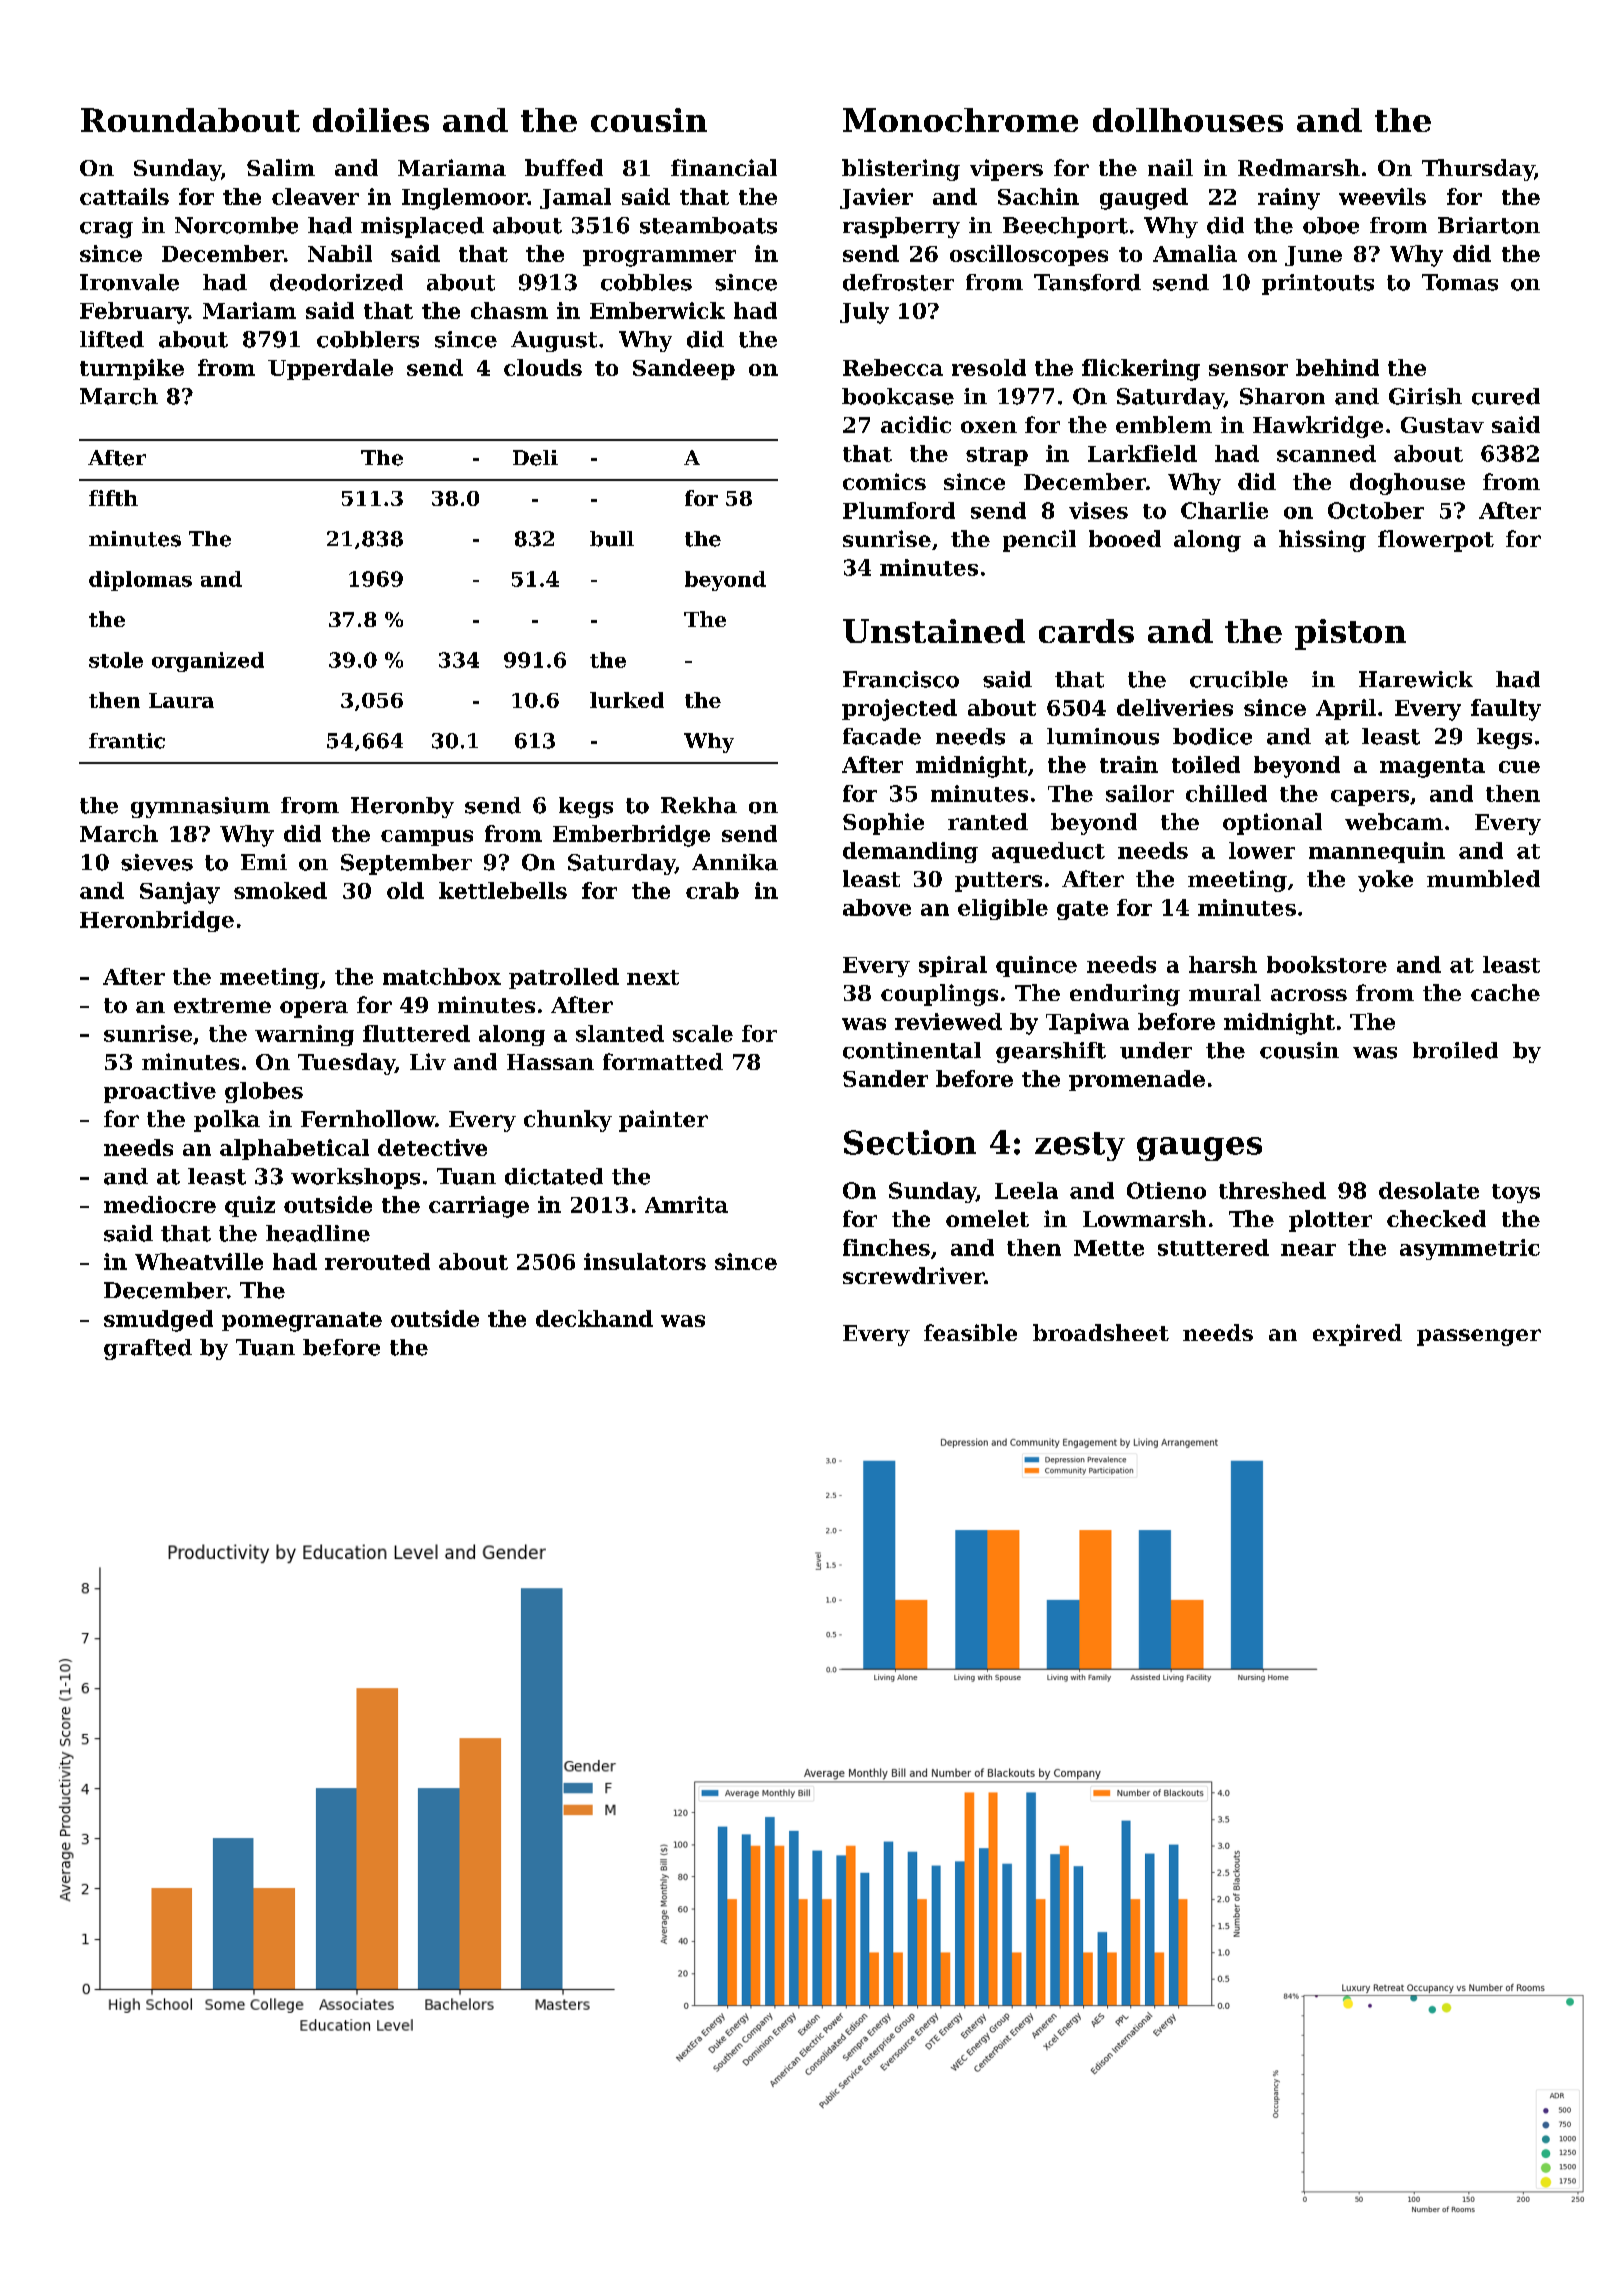 The height and width of the image is (2292, 1620). I want to click on yoke, so click(1385, 881).
